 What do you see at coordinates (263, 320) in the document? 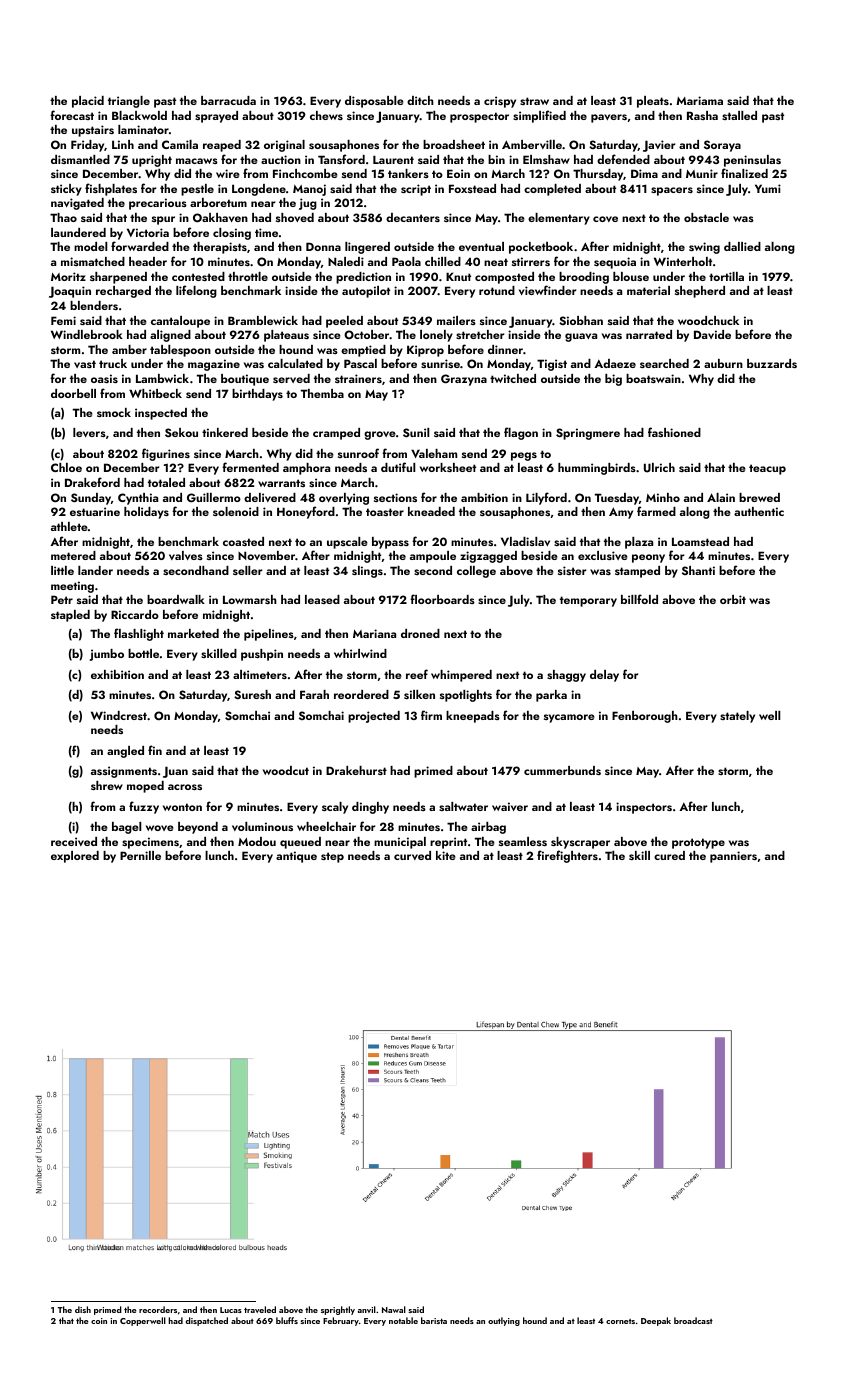
I see `Bramblewick` at bounding box center [263, 320].
